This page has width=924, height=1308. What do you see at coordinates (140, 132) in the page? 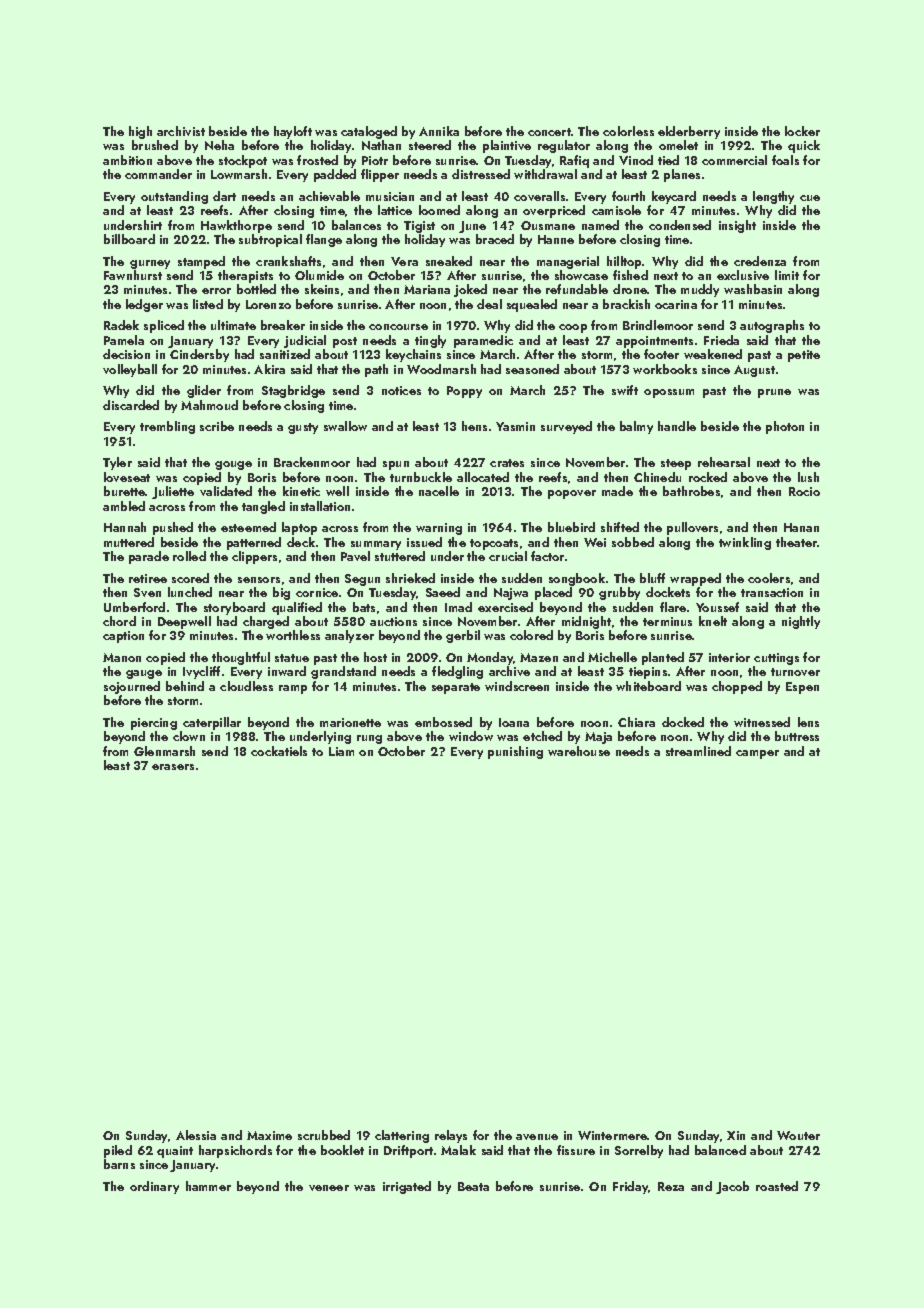
I see `high` at bounding box center [140, 132].
